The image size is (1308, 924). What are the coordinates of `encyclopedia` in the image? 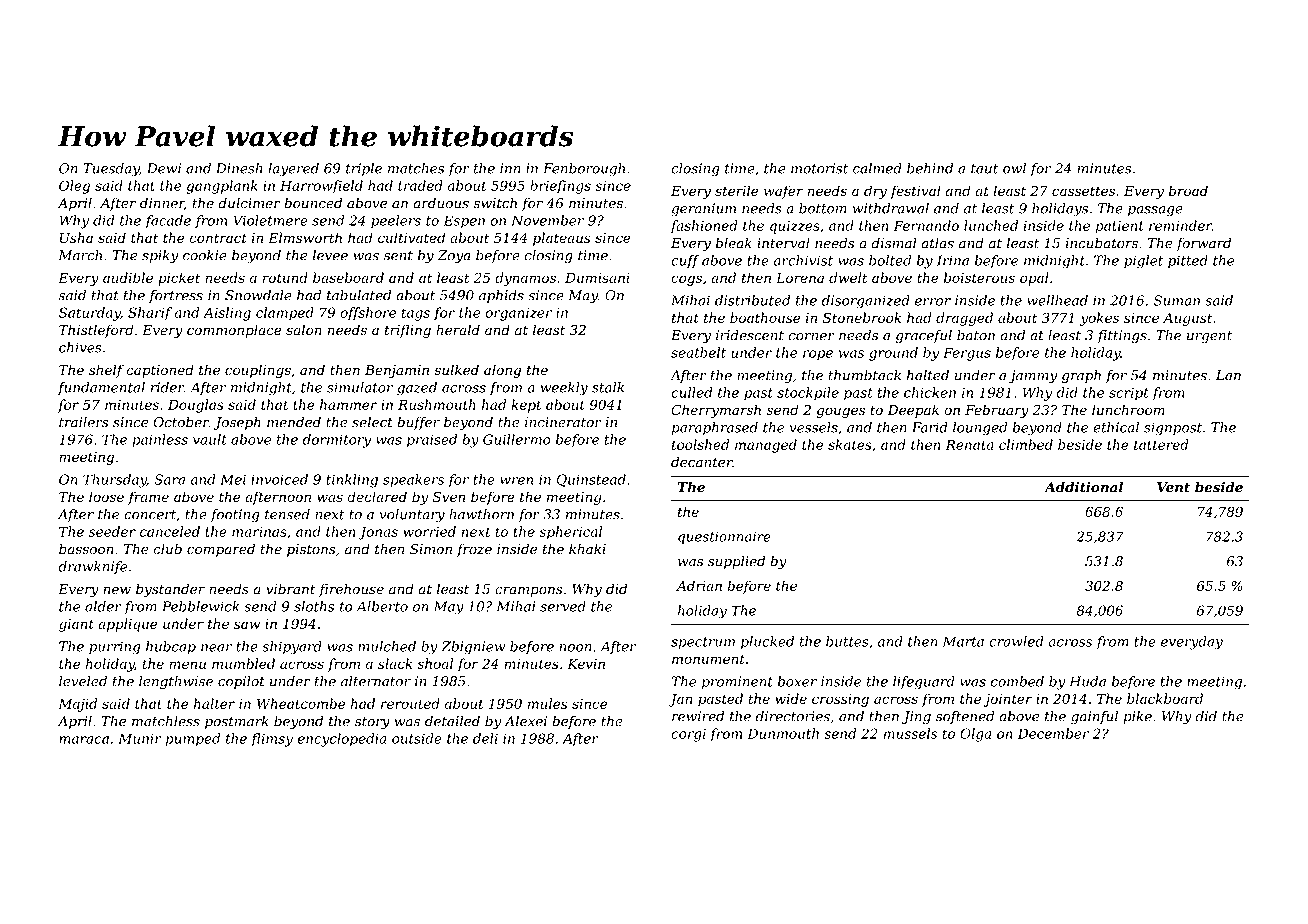 It's located at (342, 740).
